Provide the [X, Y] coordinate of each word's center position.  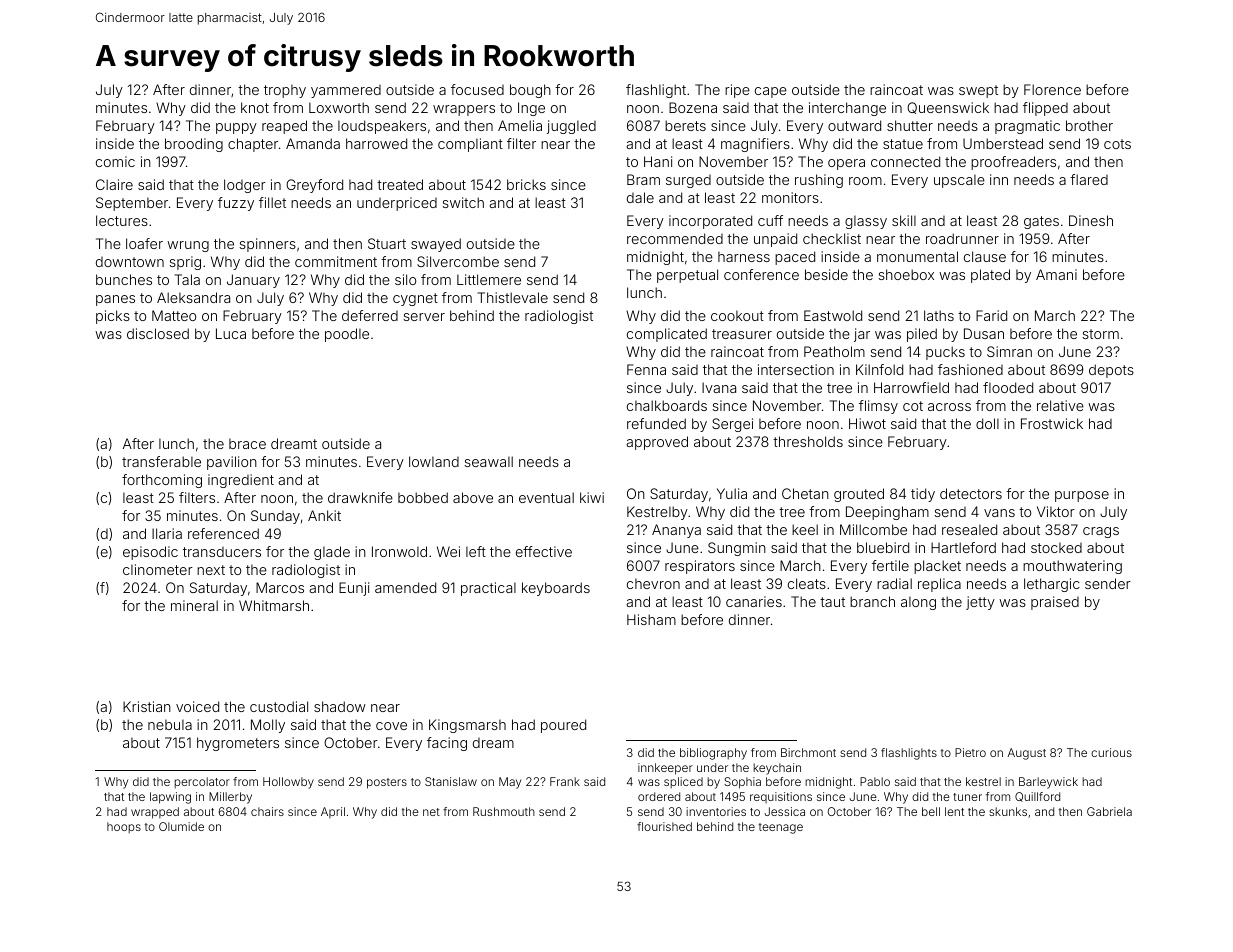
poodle [347, 335]
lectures [122, 220]
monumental [917, 256]
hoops [124, 827]
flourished [664, 826]
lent [954, 811]
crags [1101, 532]
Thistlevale [513, 297]
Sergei [732, 425]
